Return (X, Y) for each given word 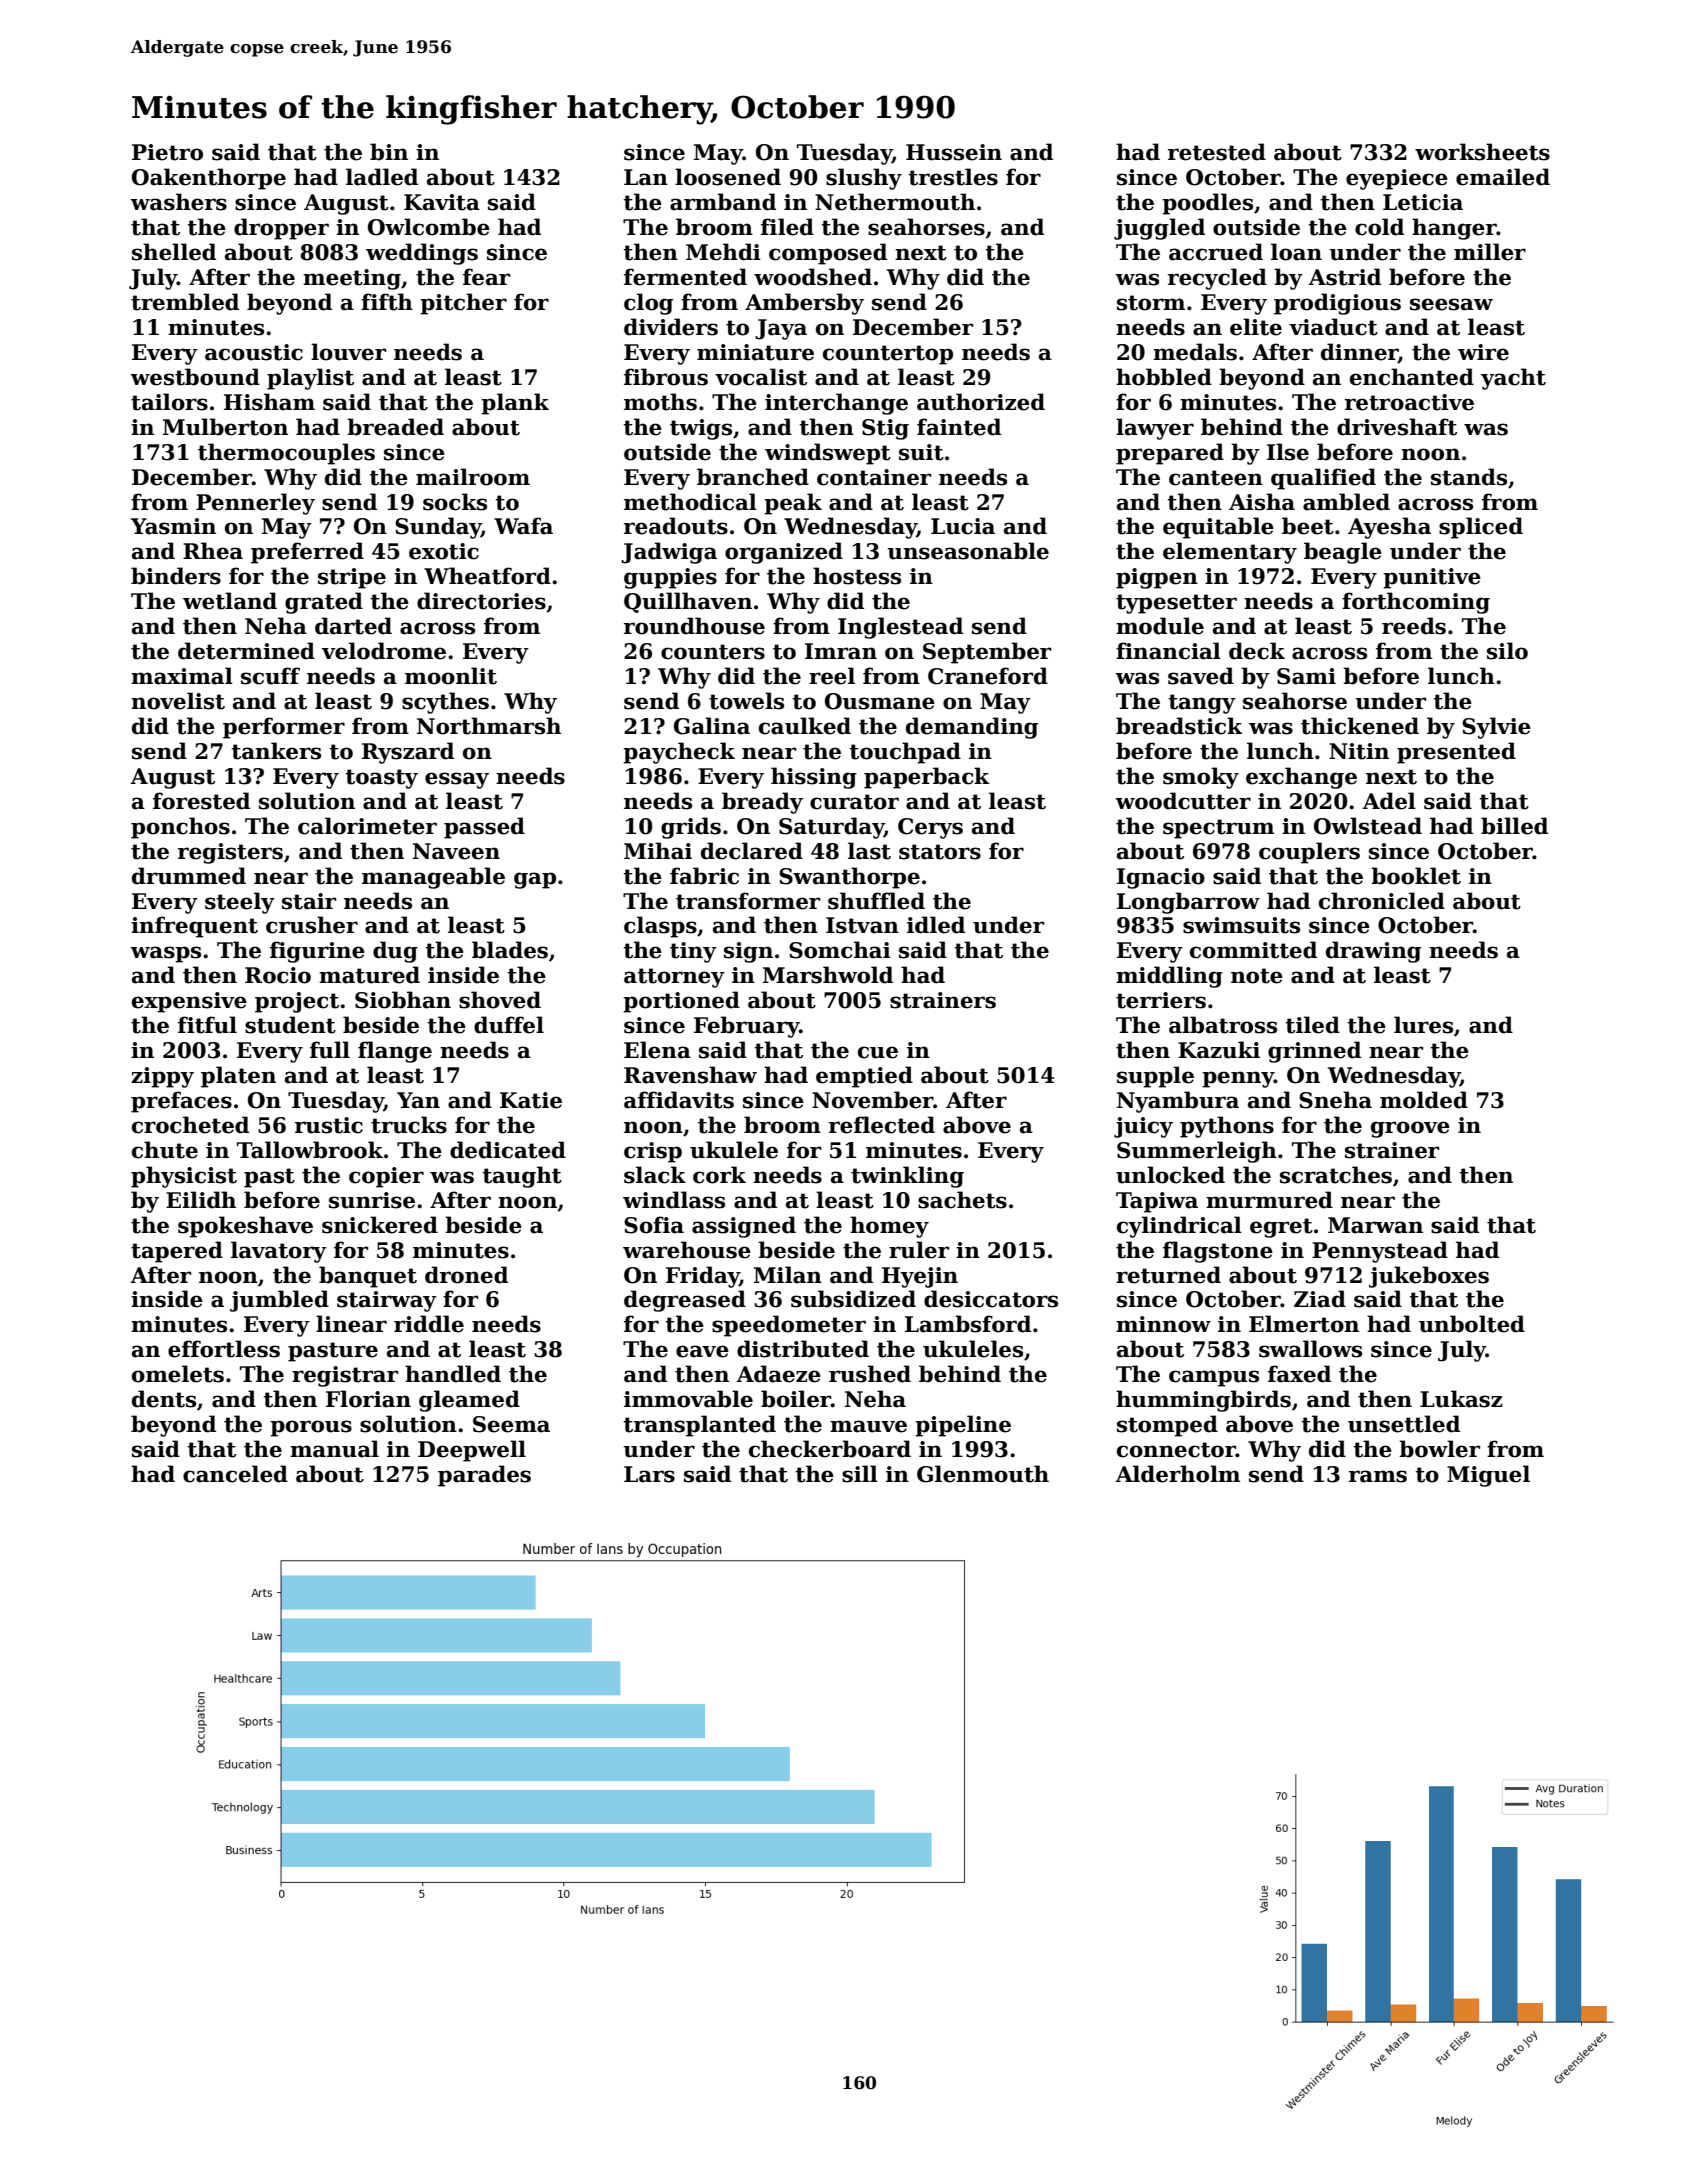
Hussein (954, 152)
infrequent (194, 927)
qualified (1323, 479)
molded (1424, 1100)
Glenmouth (983, 1474)
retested (1217, 152)
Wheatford (487, 576)
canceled (235, 1474)
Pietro (167, 152)
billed (1514, 826)
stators (940, 852)
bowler (1439, 1449)
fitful (207, 1025)
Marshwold (828, 975)
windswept (828, 454)
